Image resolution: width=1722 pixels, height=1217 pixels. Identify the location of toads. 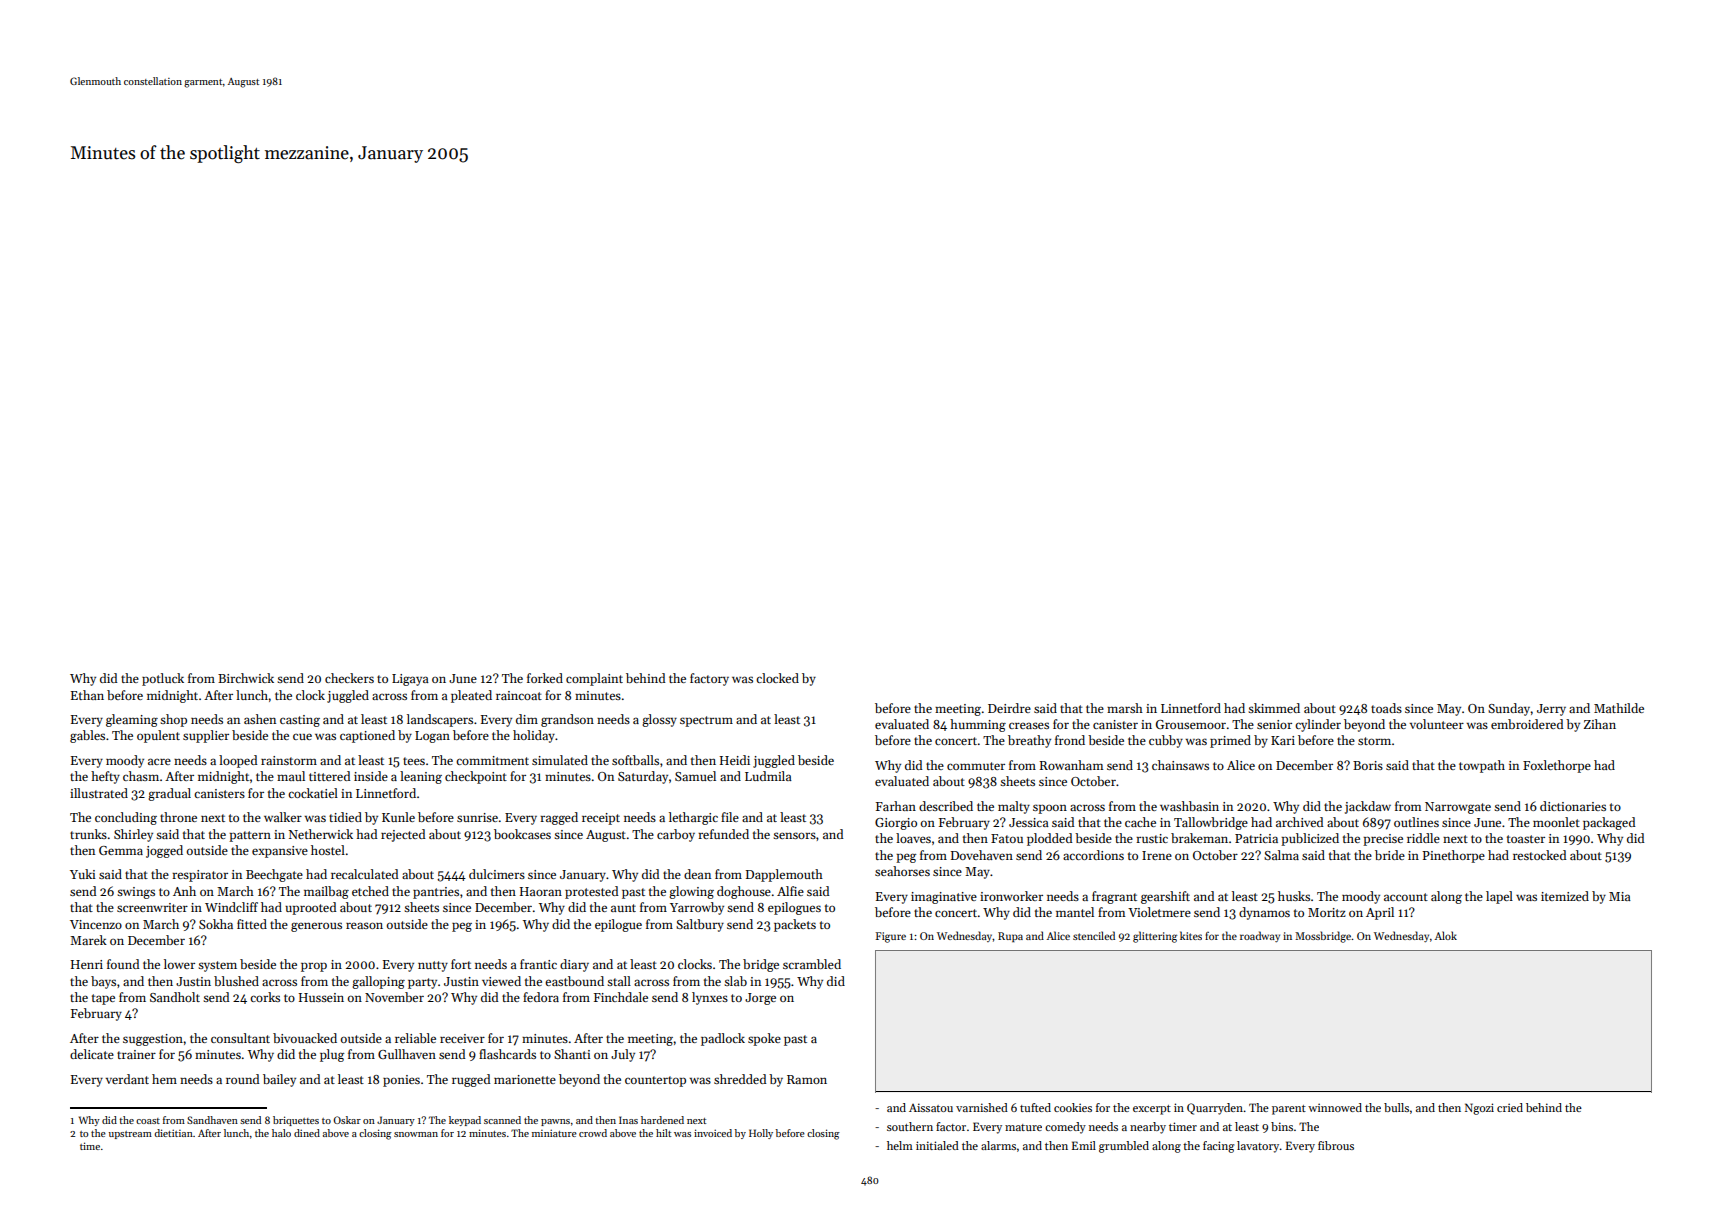
(1386, 708).
